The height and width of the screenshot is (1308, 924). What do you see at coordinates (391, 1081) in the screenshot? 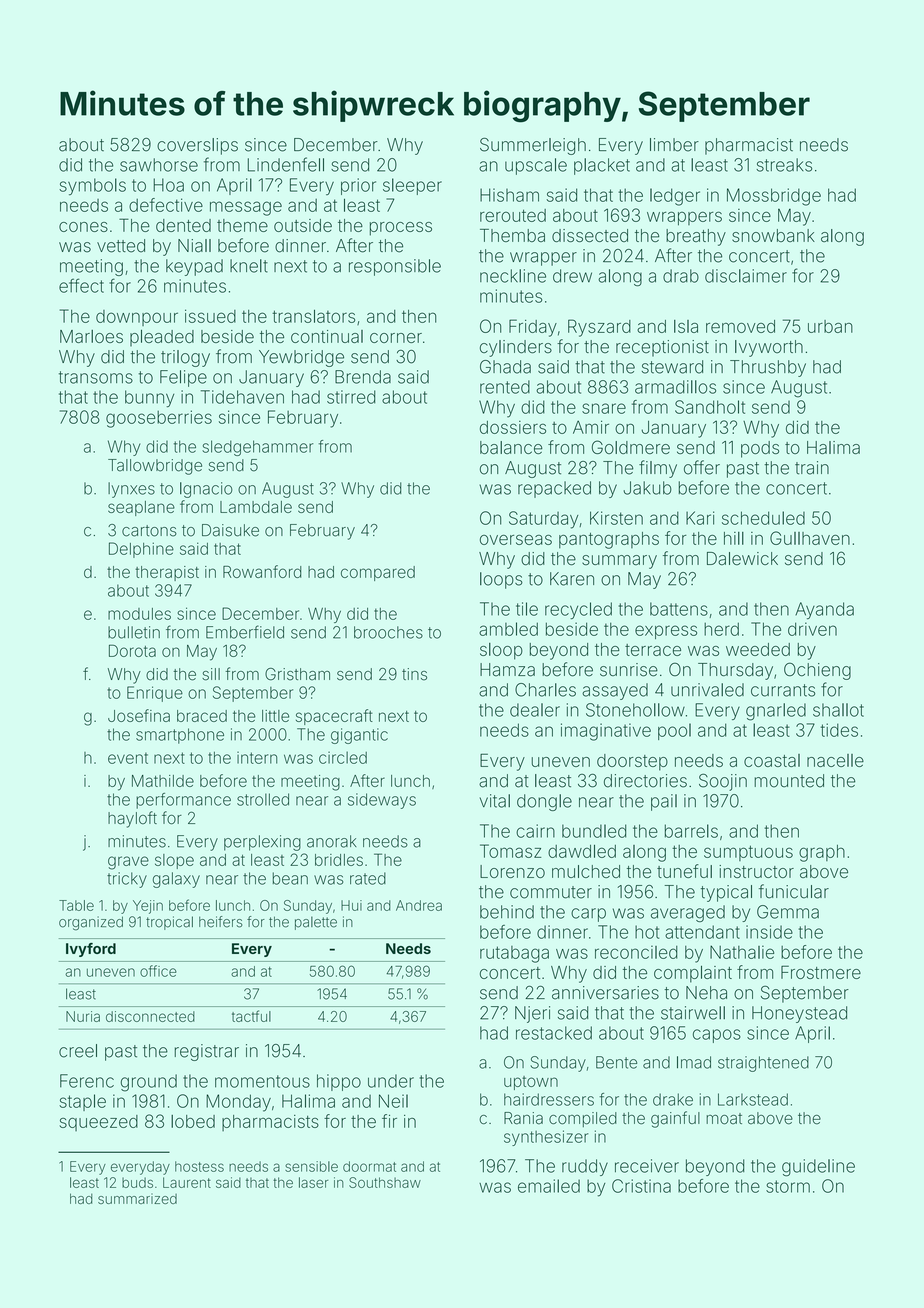
I see `under` at bounding box center [391, 1081].
